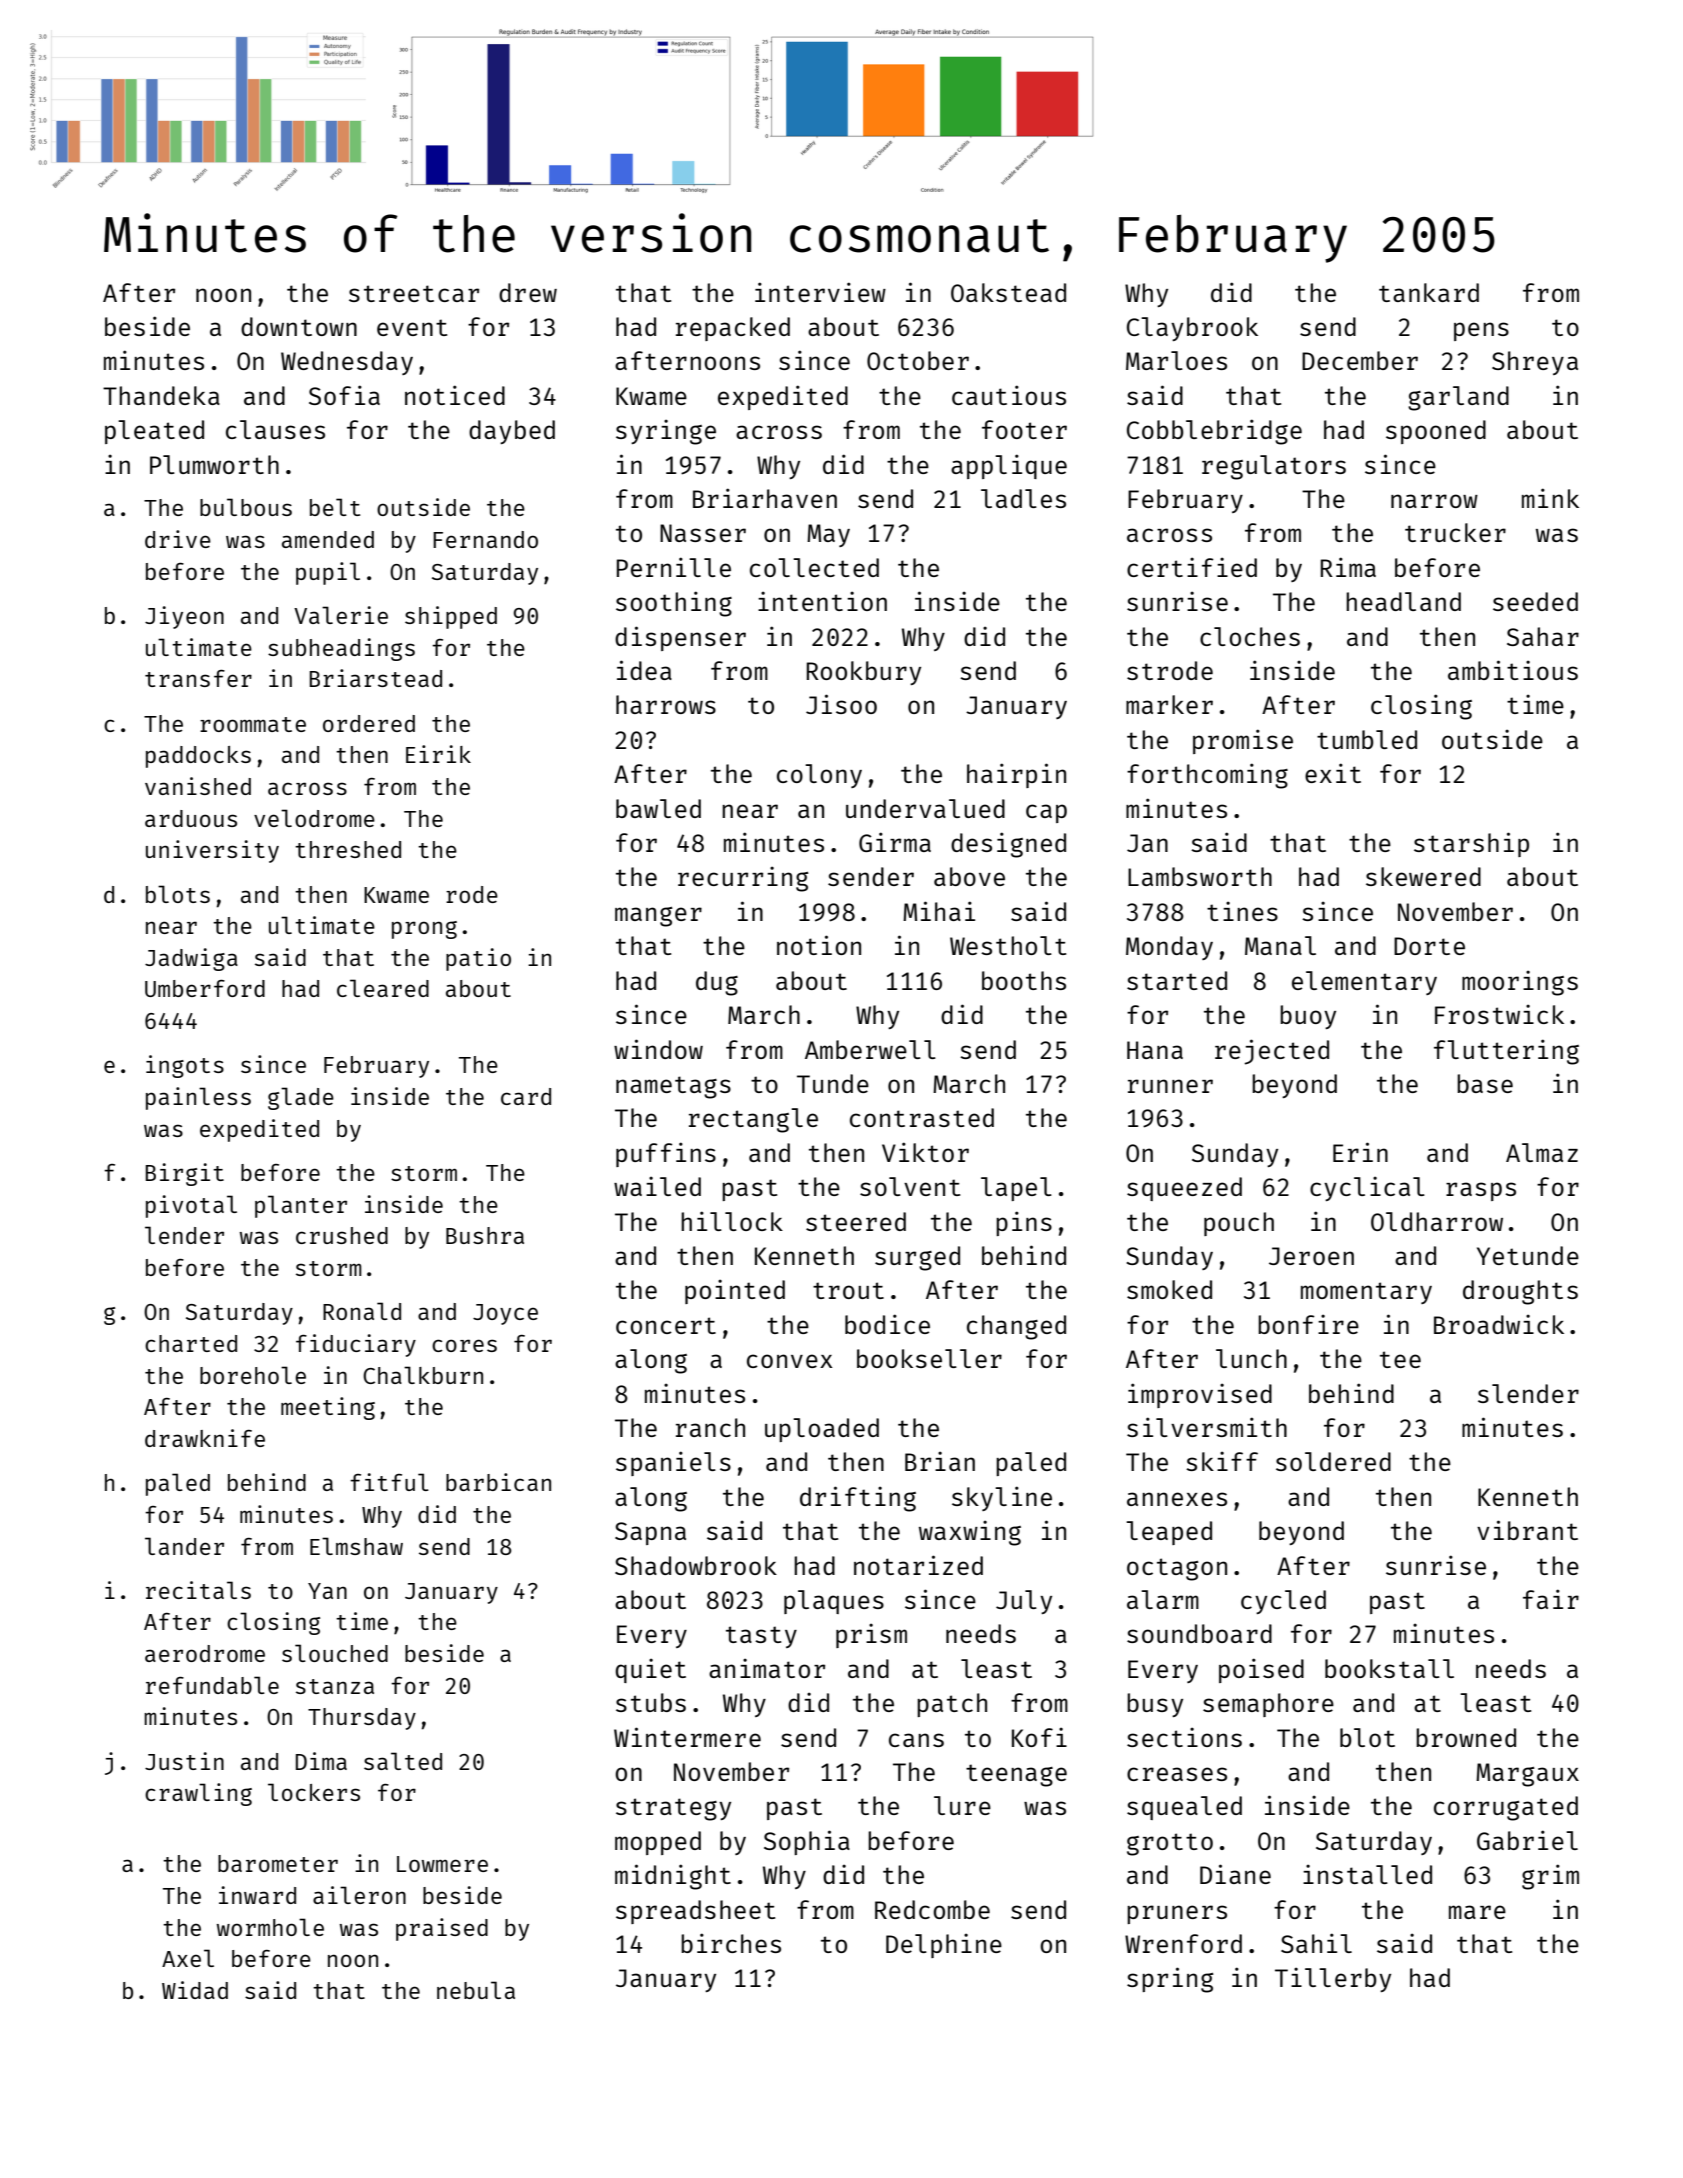 The width and height of the screenshot is (1683, 2178). What do you see at coordinates (1429, 292) in the screenshot?
I see `tankard` at bounding box center [1429, 292].
